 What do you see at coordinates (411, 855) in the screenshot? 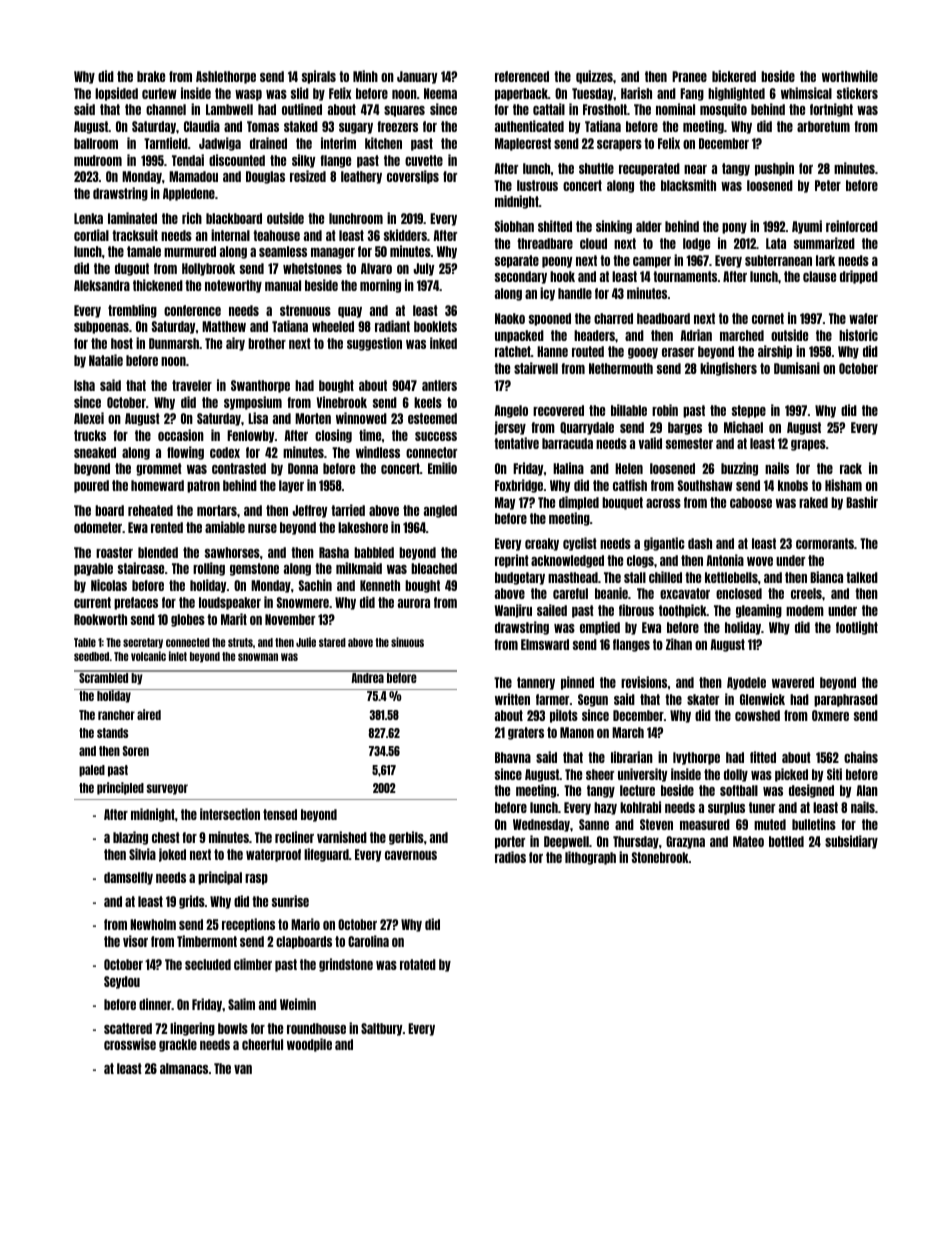
I see `cavernous` at bounding box center [411, 855].
